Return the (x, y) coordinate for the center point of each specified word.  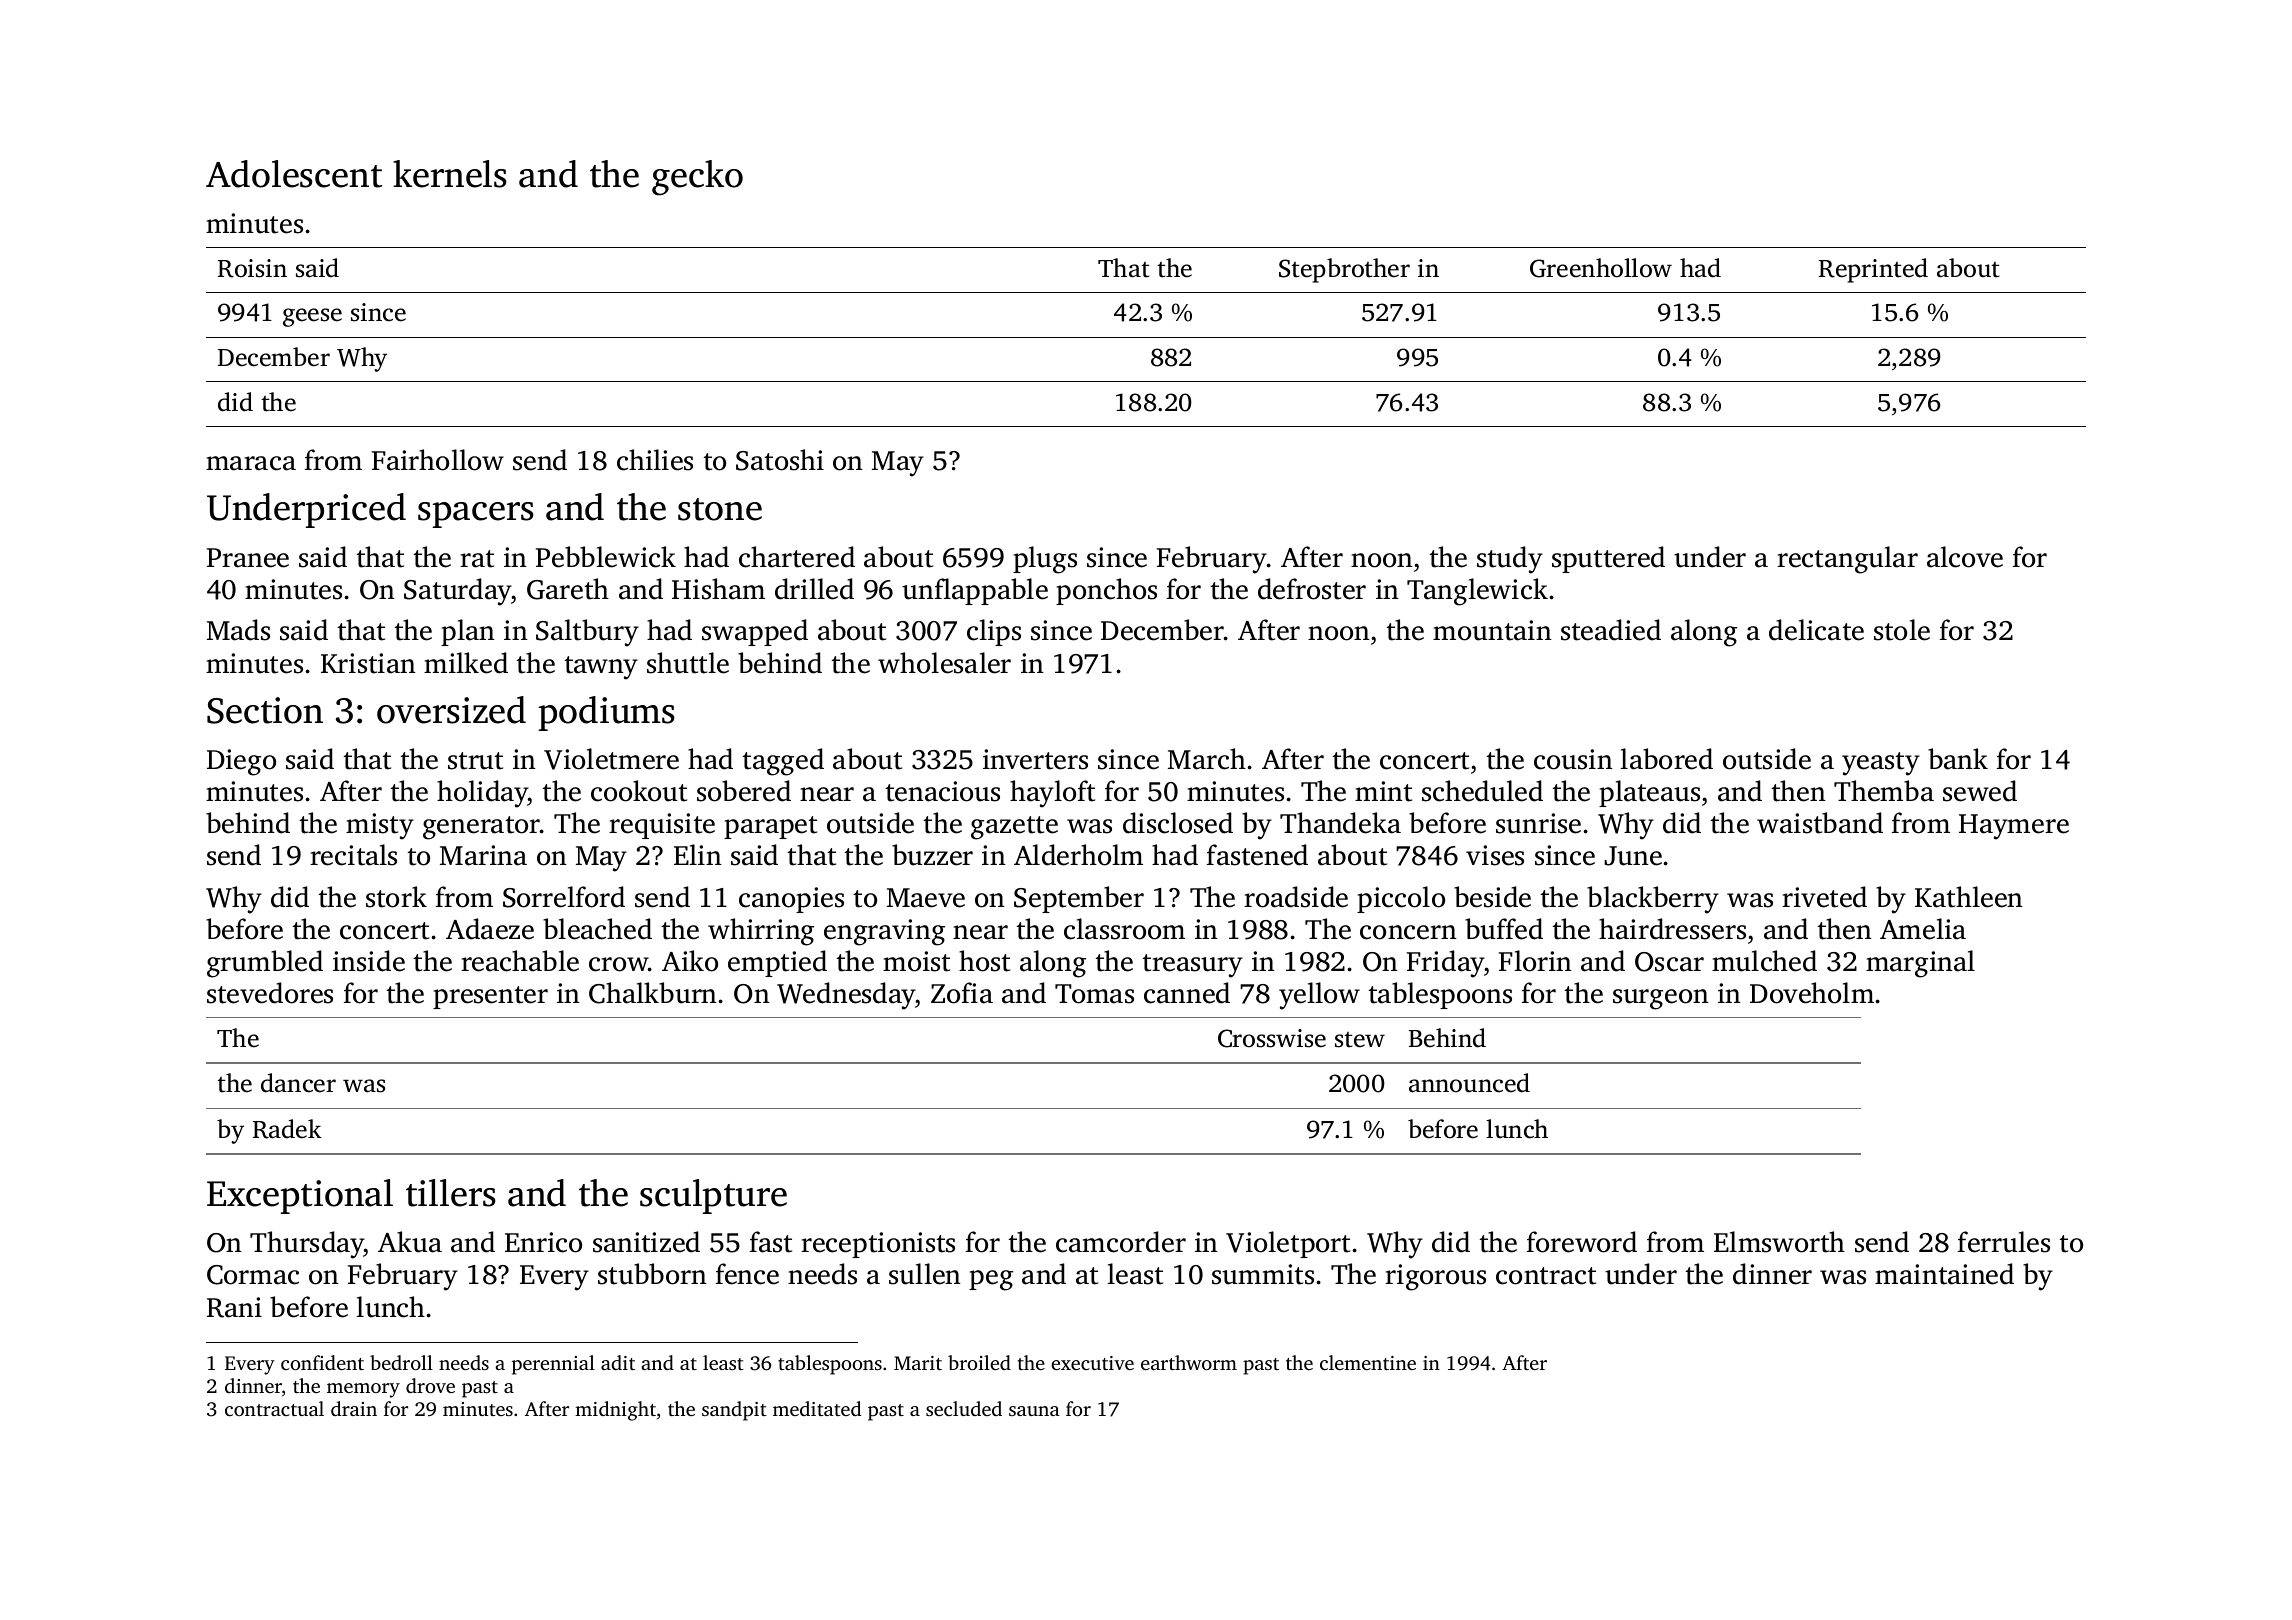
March (1207, 759)
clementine (1368, 1362)
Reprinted (1873, 270)
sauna (1034, 1411)
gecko (697, 178)
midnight (615, 1411)
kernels (450, 174)
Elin (698, 854)
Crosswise (1272, 1038)
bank (1958, 759)
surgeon (1661, 999)
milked (466, 663)
